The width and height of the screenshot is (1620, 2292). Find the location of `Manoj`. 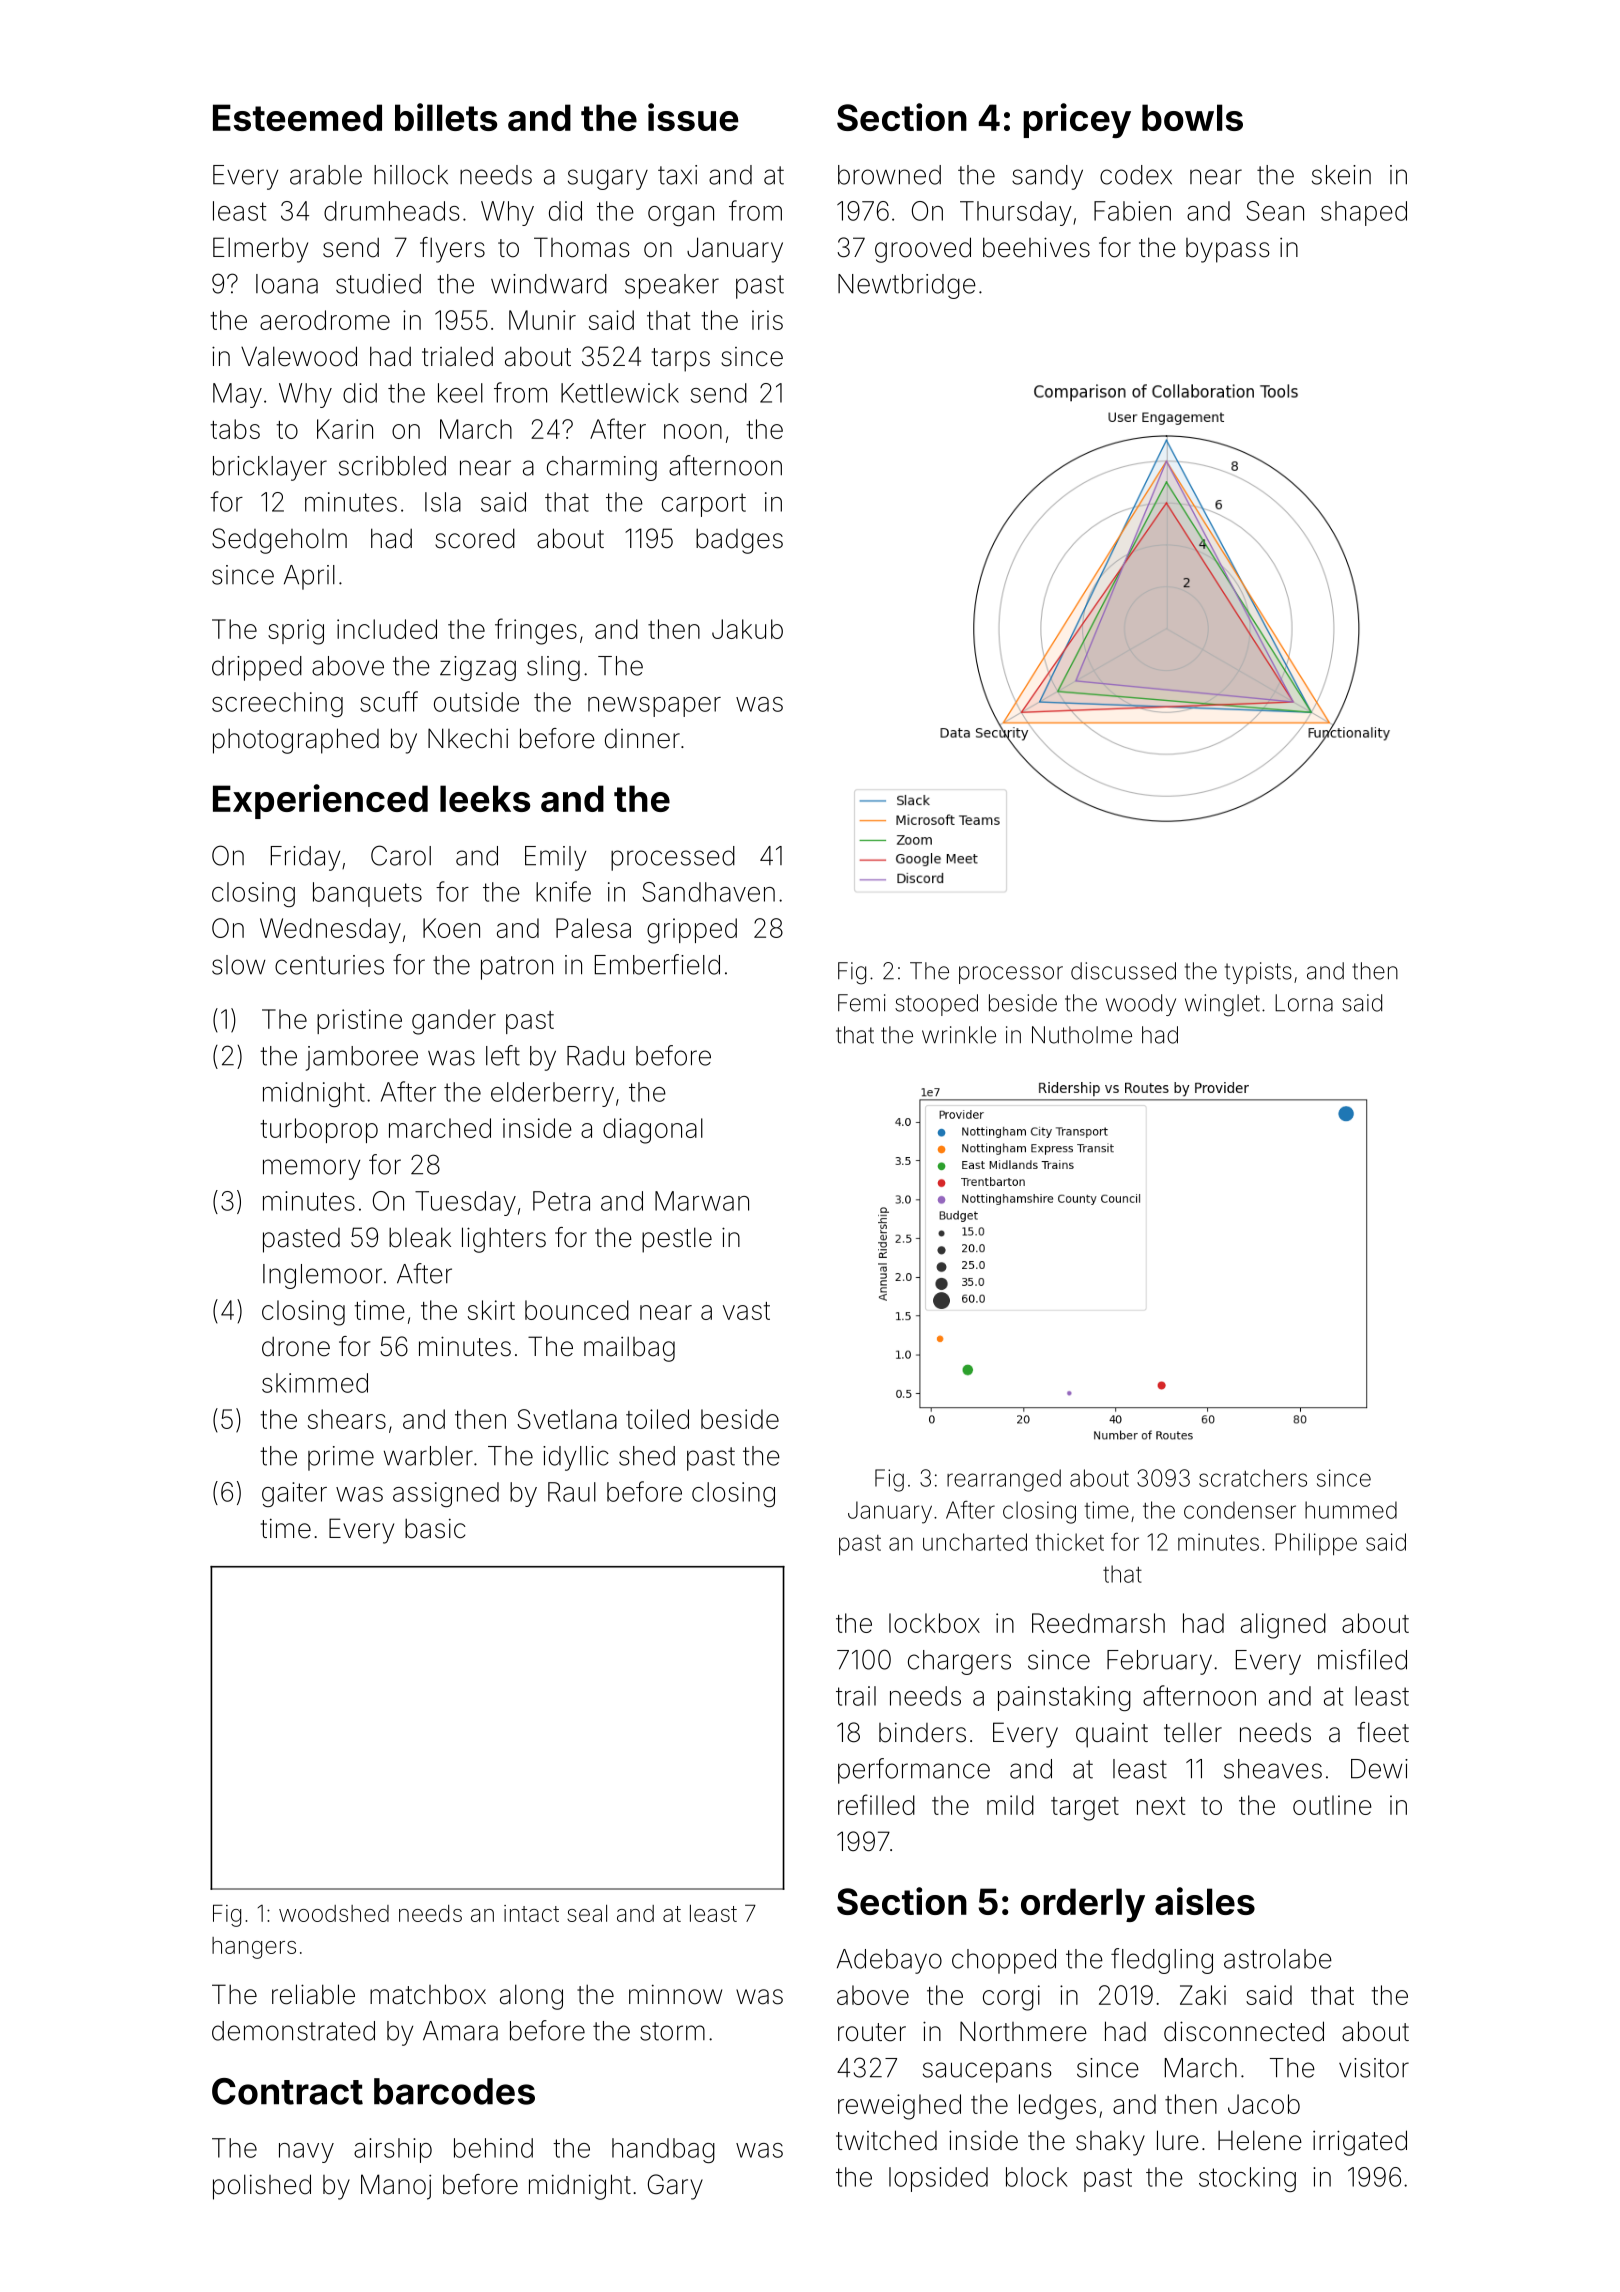

Manoj is located at coordinates (396, 2187).
